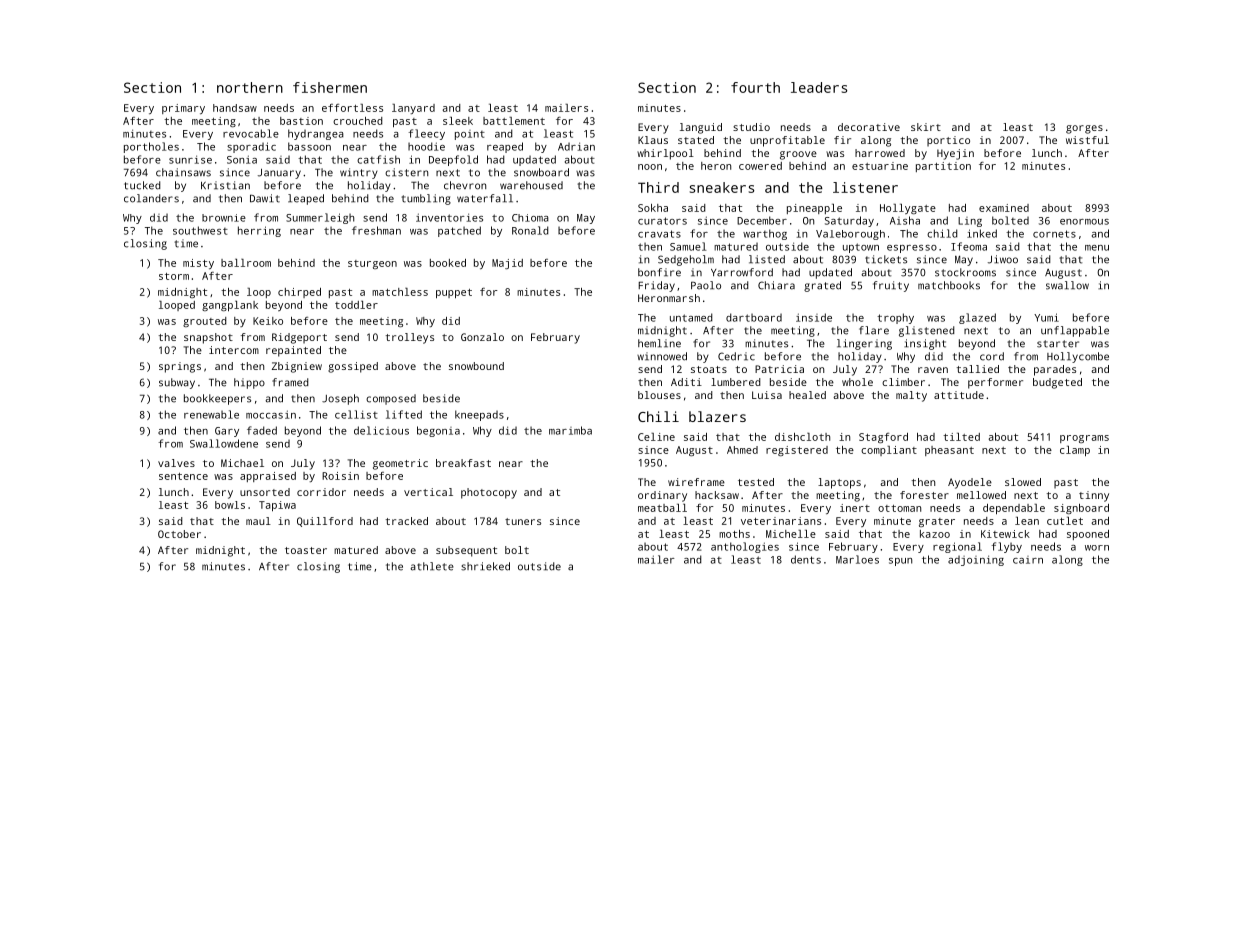 This page has height=952, width=1233. I want to click on tracked, so click(407, 521).
